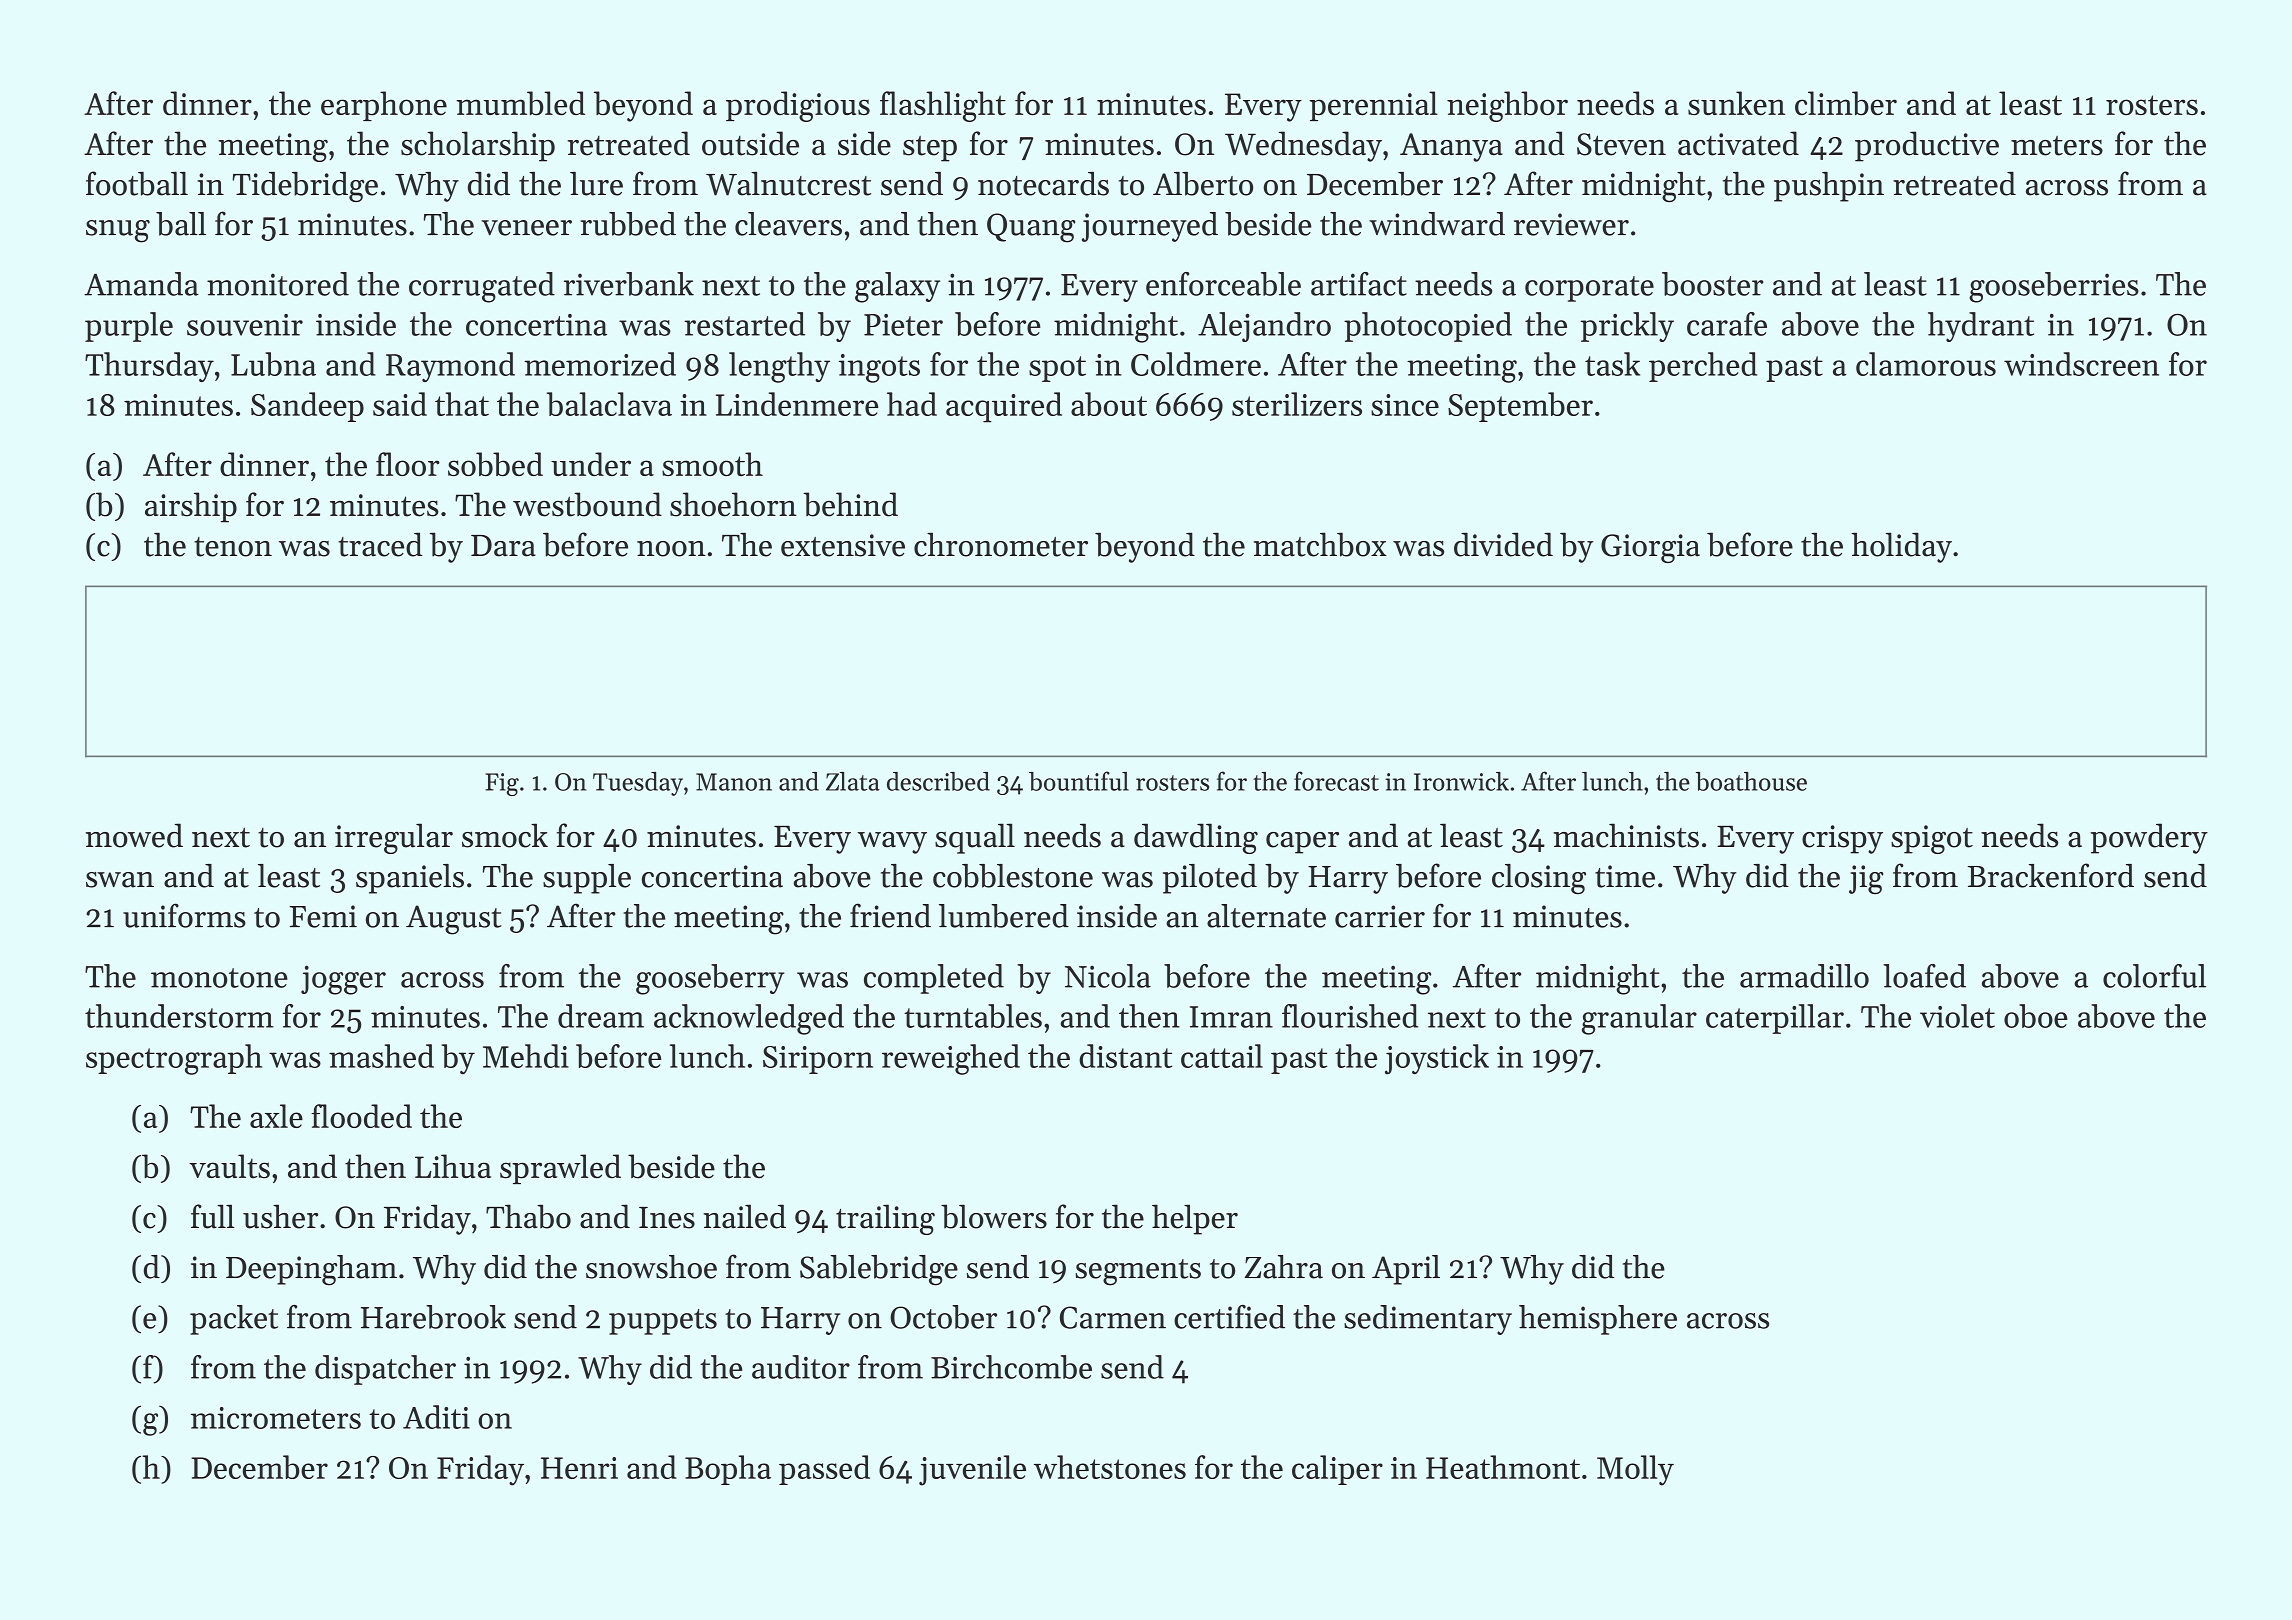  What do you see at coordinates (903, 325) in the screenshot?
I see `Pieter` at bounding box center [903, 325].
